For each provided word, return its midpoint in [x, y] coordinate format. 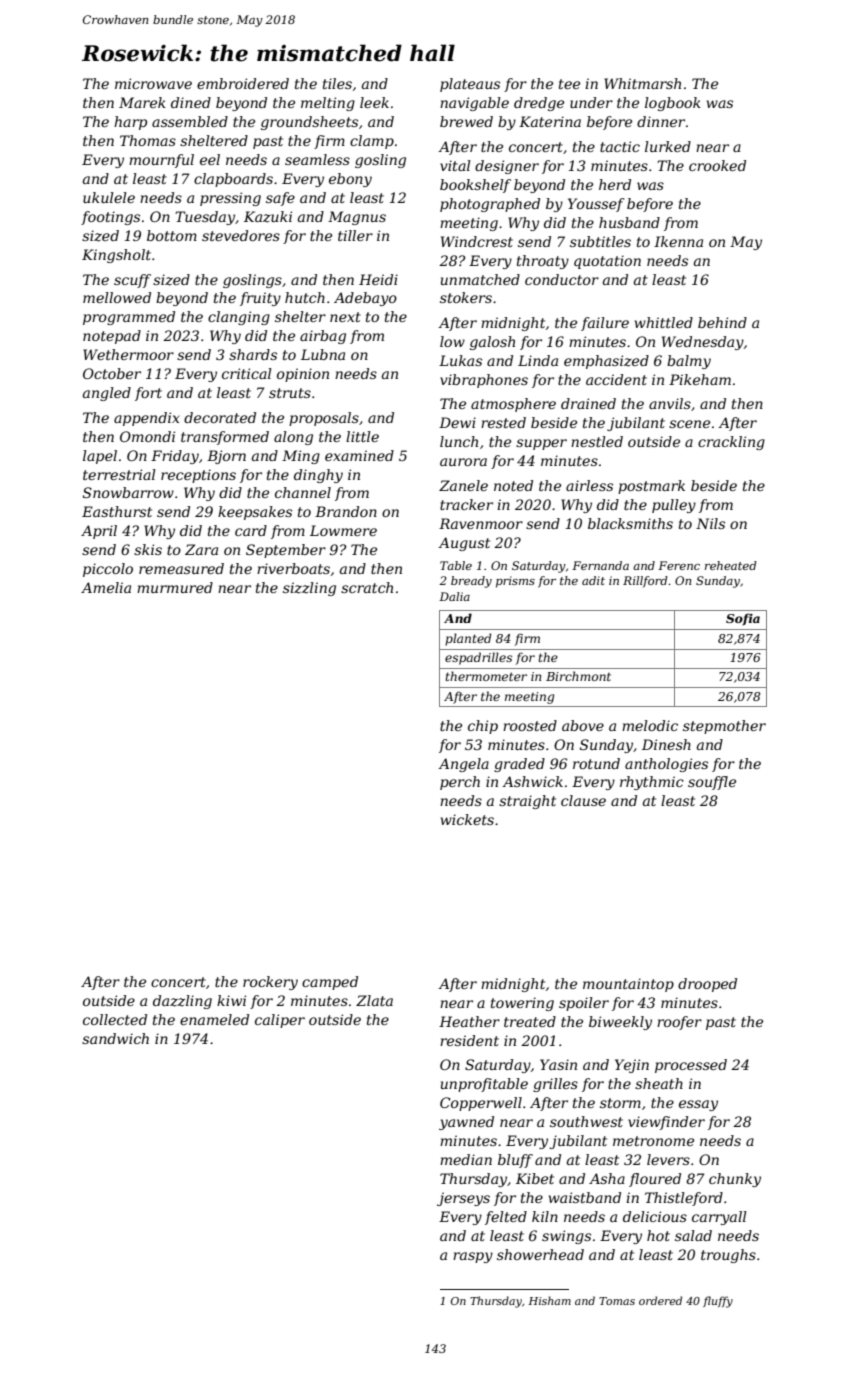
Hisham [549, 1300]
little [362, 436]
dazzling [182, 1002]
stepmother [724, 727]
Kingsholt [116, 256]
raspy [473, 1257]
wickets [467, 819]
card [251, 530]
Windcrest [477, 241]
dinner [661, 121]
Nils [710, 523]
